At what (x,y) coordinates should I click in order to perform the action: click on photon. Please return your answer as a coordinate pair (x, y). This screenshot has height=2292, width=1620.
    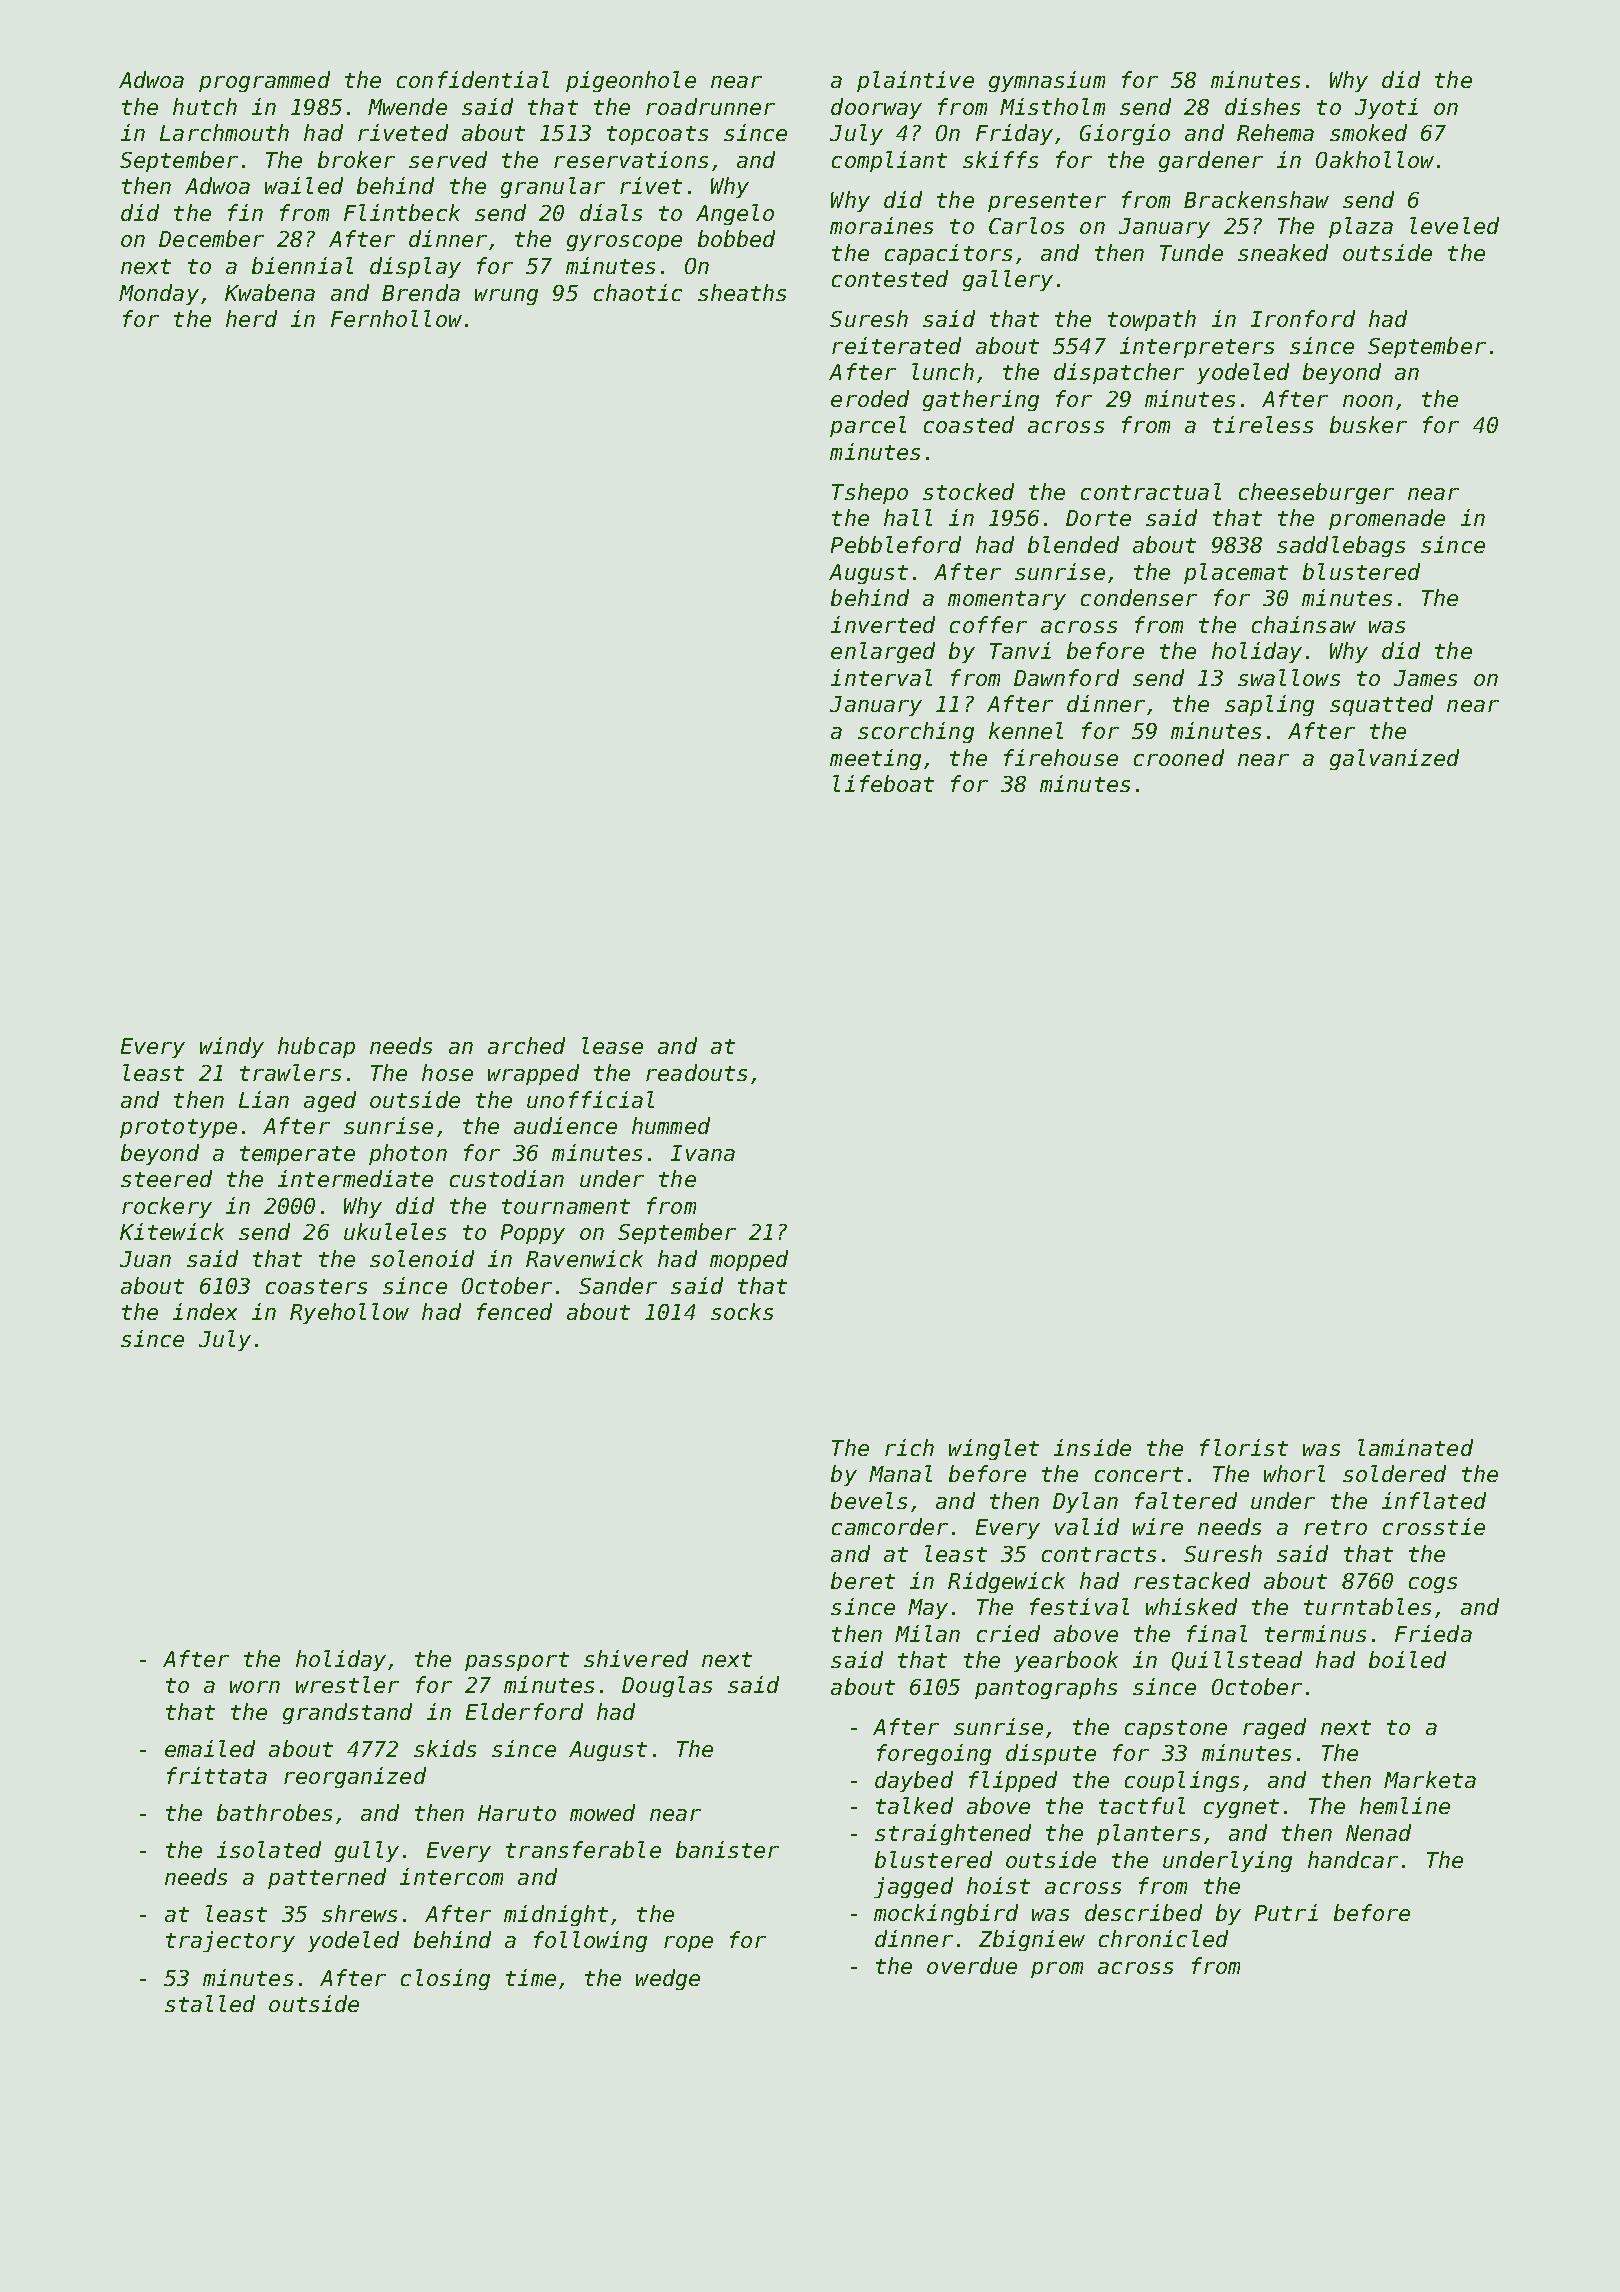
    Looking at the image, I should click on (408, 1154).
